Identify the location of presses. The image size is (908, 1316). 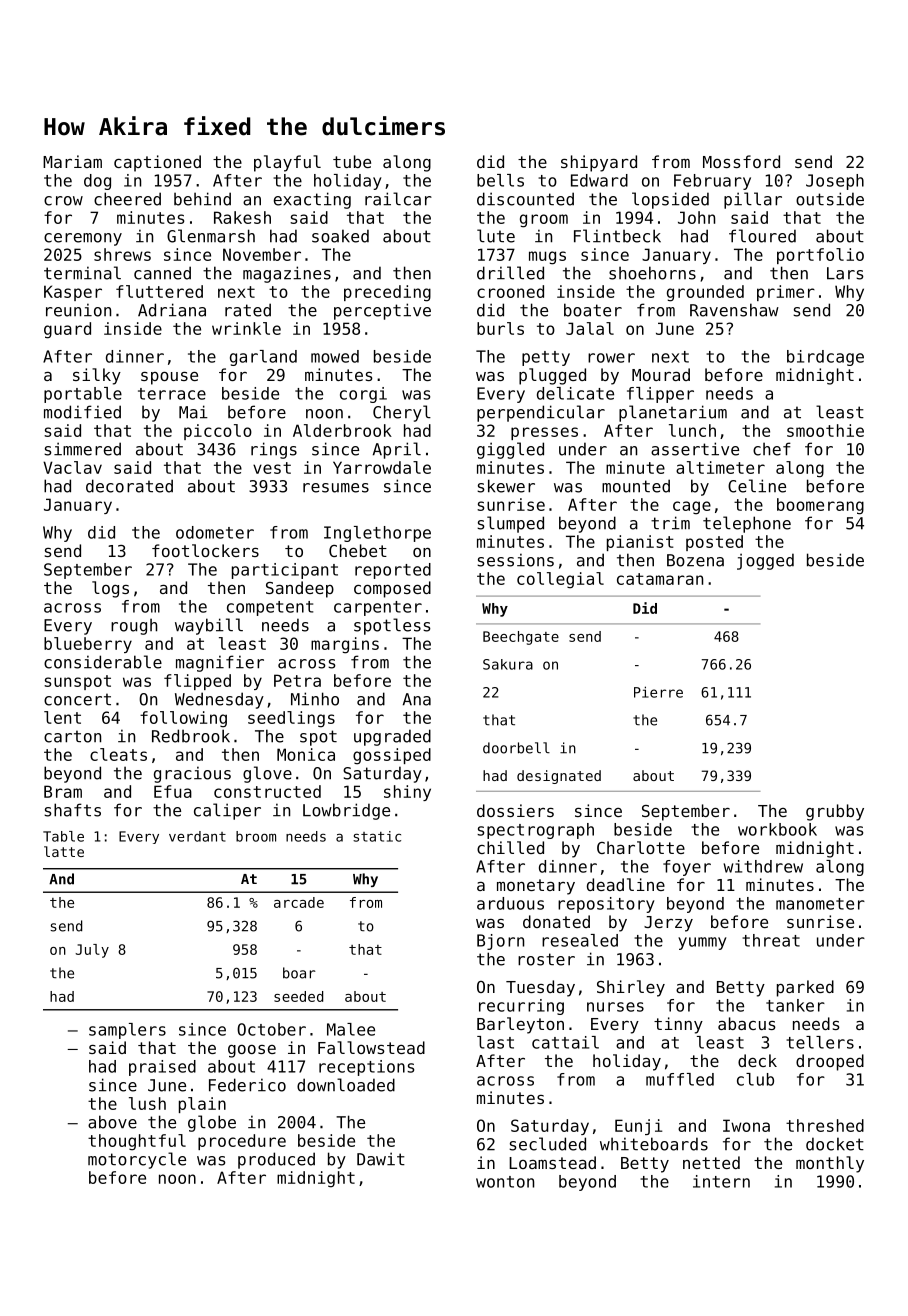
(544, 433).
